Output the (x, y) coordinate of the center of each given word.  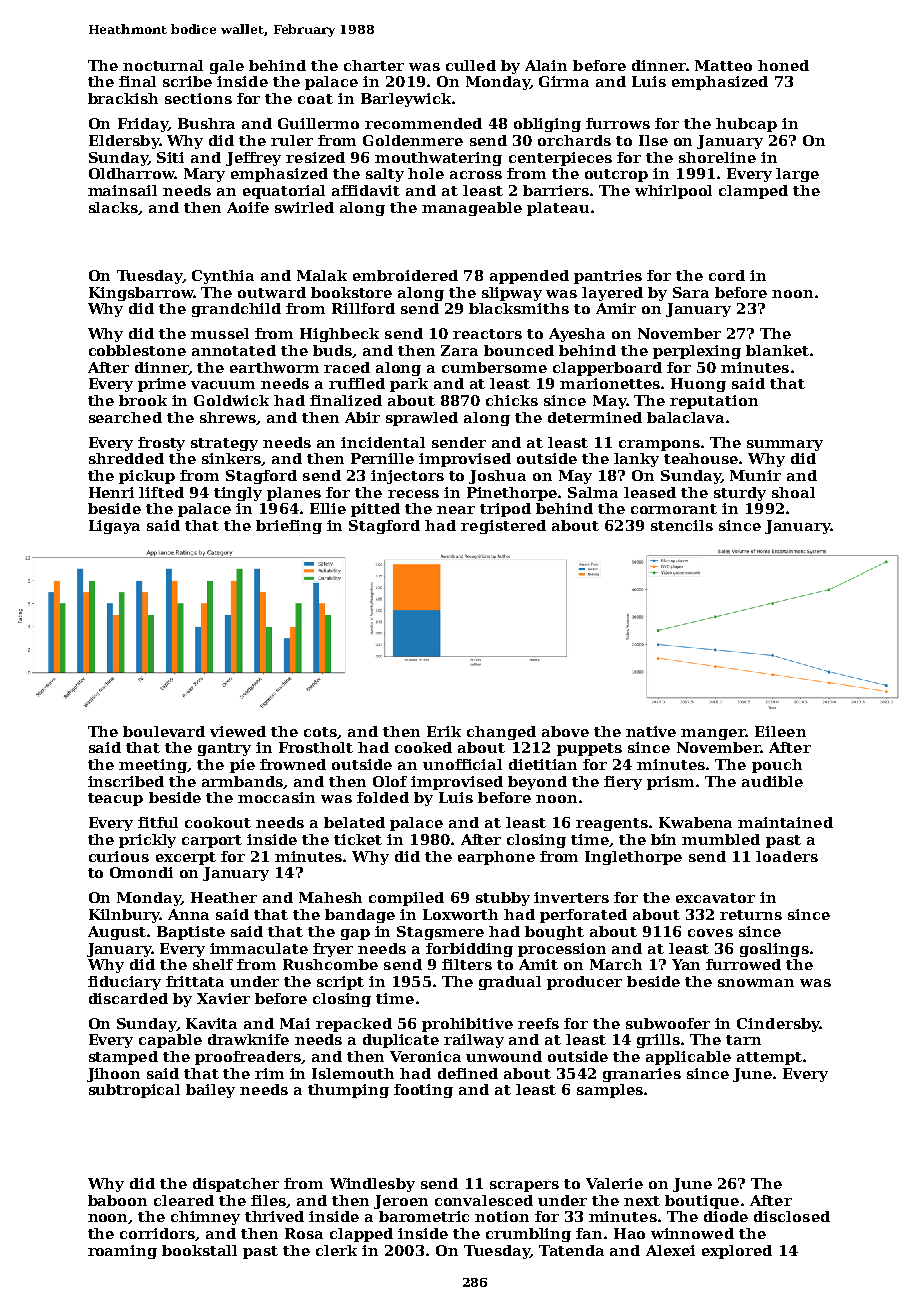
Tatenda (571, 1250)
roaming (122, 1252)
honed (783, 65)
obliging (547, 125)
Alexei (670, 1250)
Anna (188, 914)
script (340, 983)
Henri (111, 492)
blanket (777, 350)
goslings (774, 950)
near (456, 510)
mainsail (122, 190)
